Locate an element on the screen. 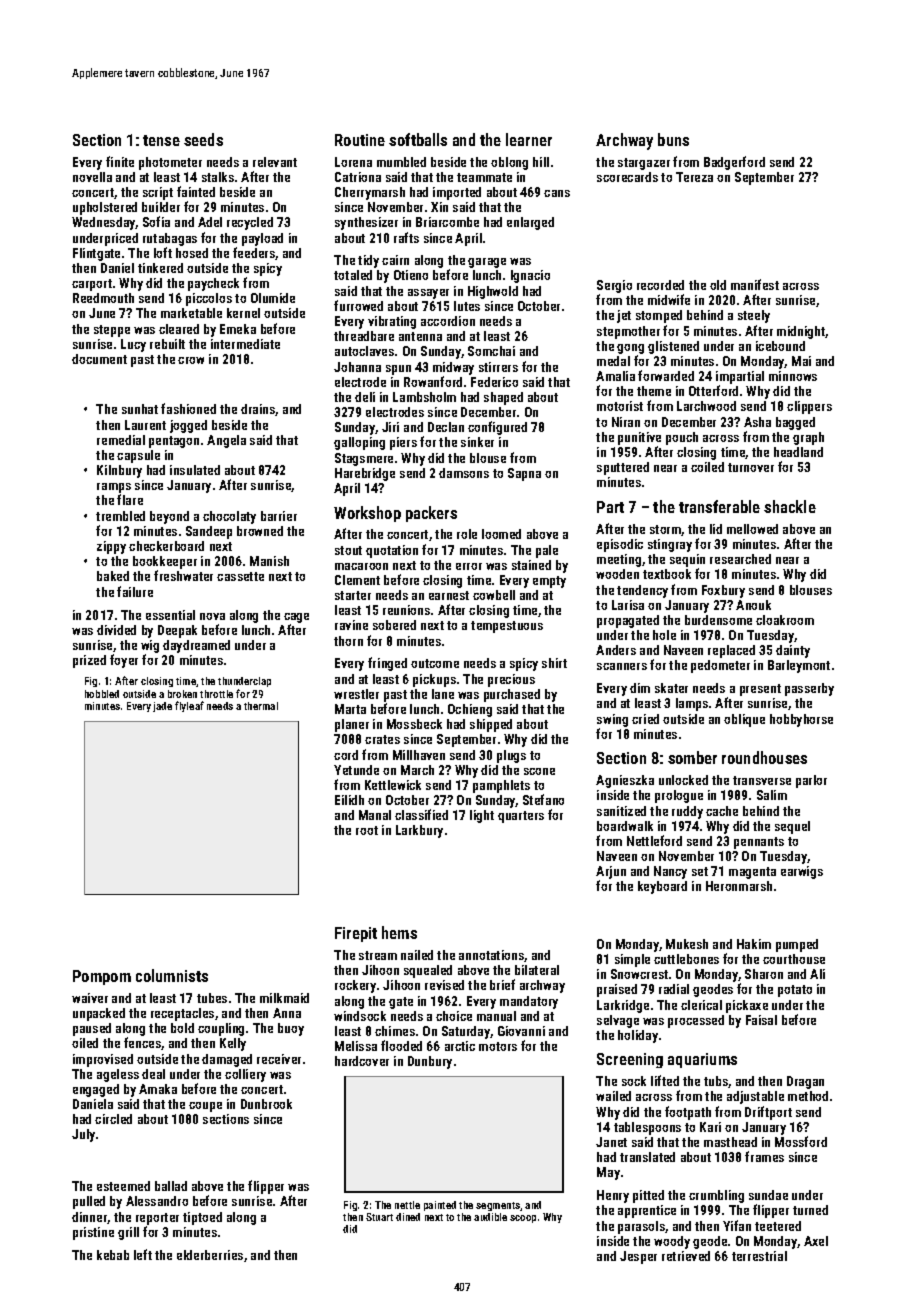 The height and width of the screenshot is (1316, 908). Millhaven is located at coordinates (419, 755).
